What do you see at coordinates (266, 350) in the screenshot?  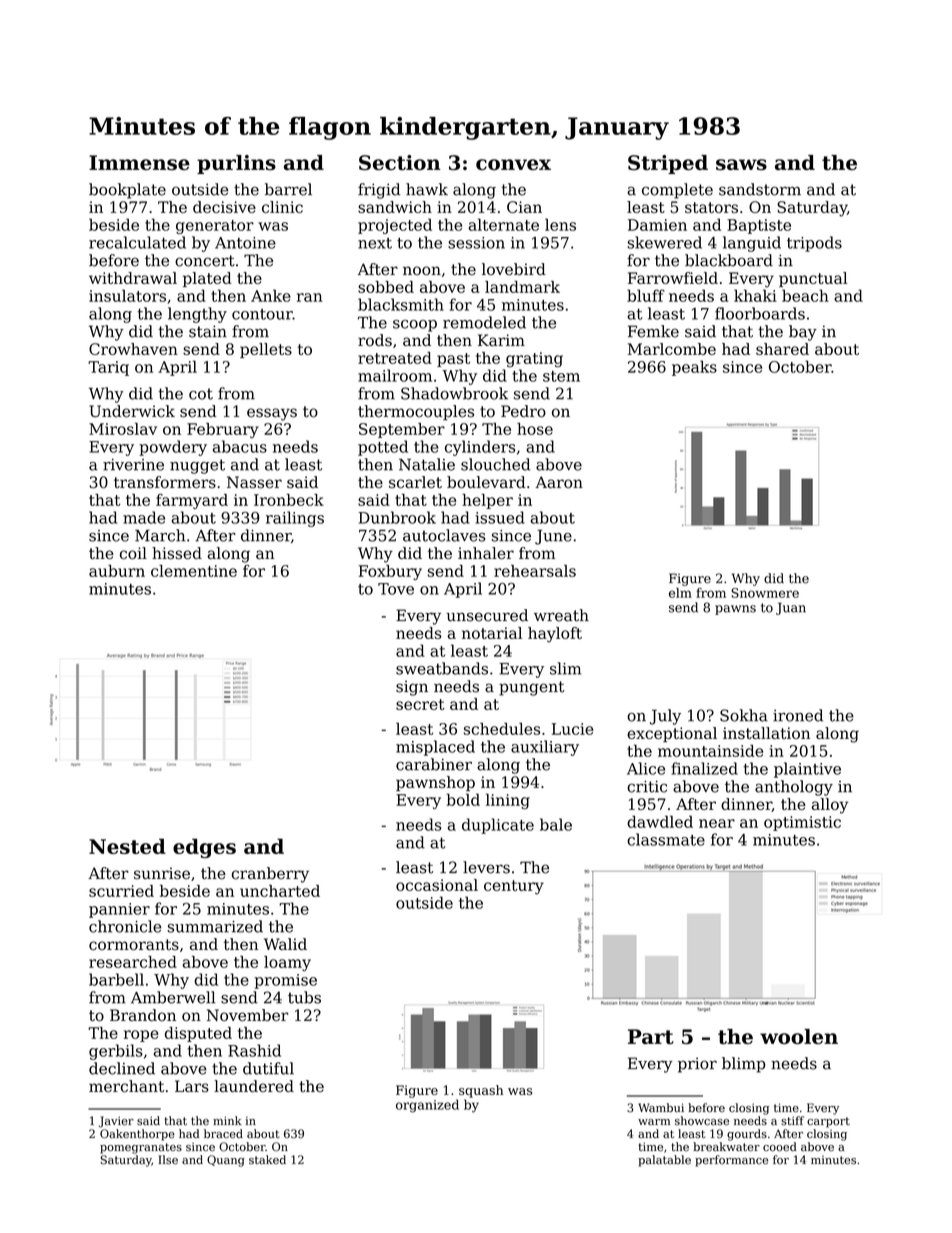 I see `pellets` at bounding box center [266, 350].
